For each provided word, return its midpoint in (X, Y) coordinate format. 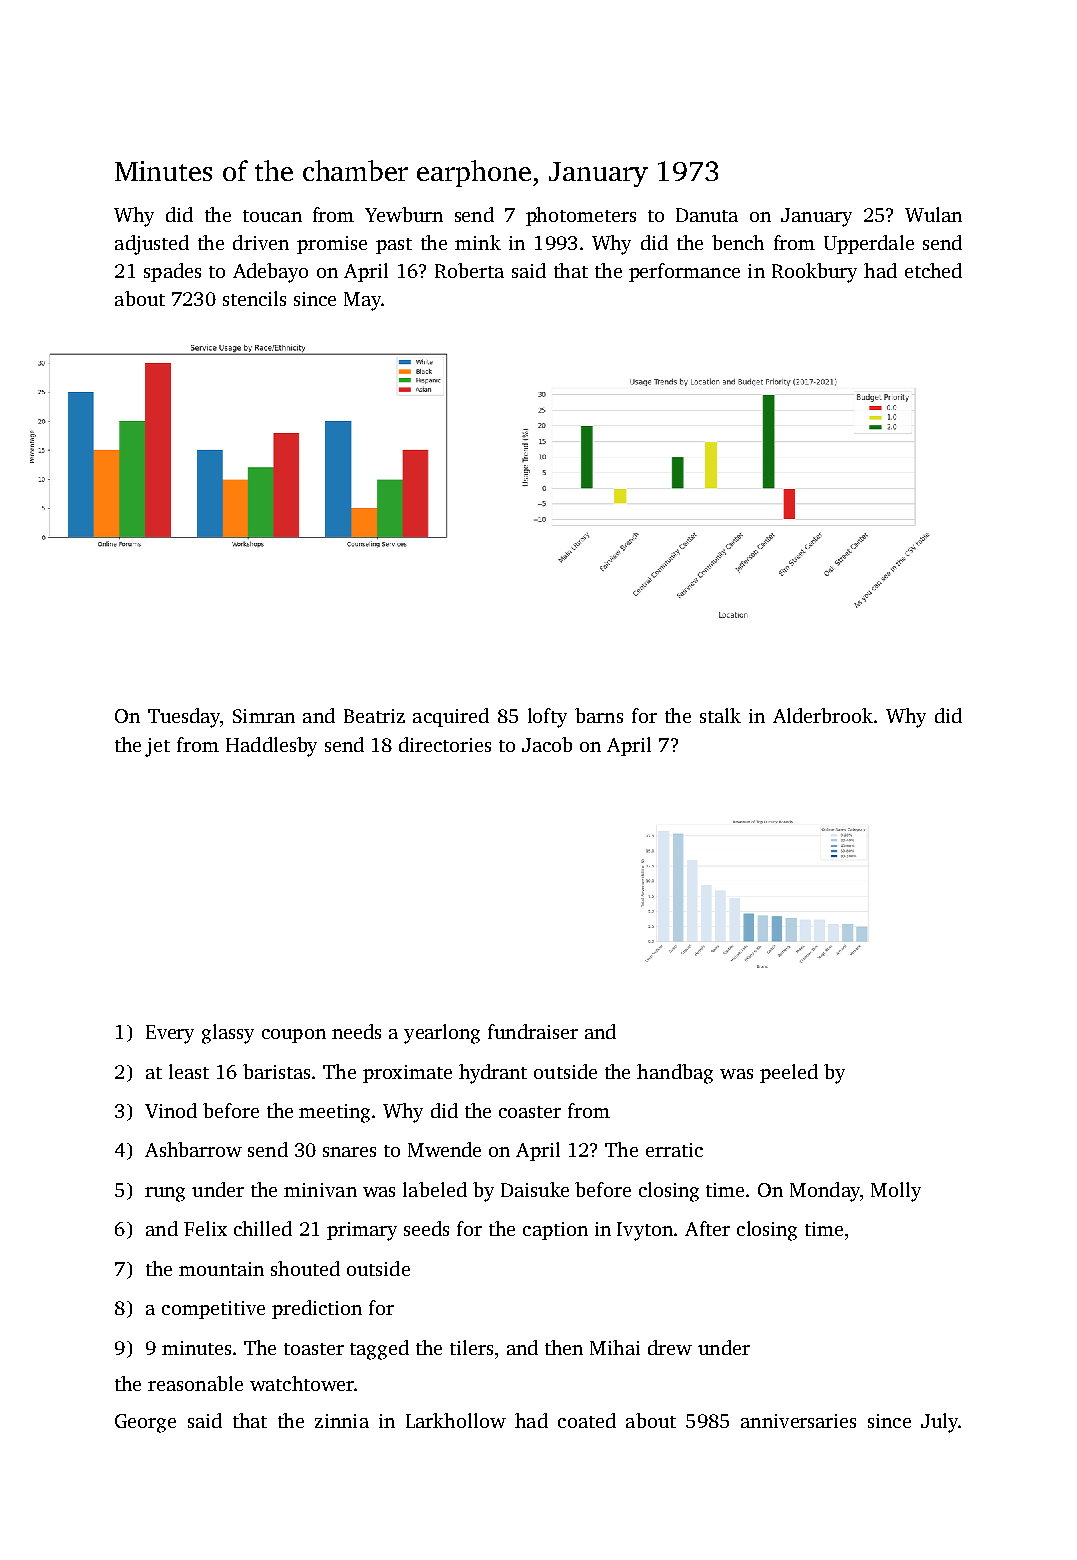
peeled (789, 1073)
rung (165, 1194)
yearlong (442, 1034)
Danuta (707, 215)
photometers (581, 216)
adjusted (152, 245)
